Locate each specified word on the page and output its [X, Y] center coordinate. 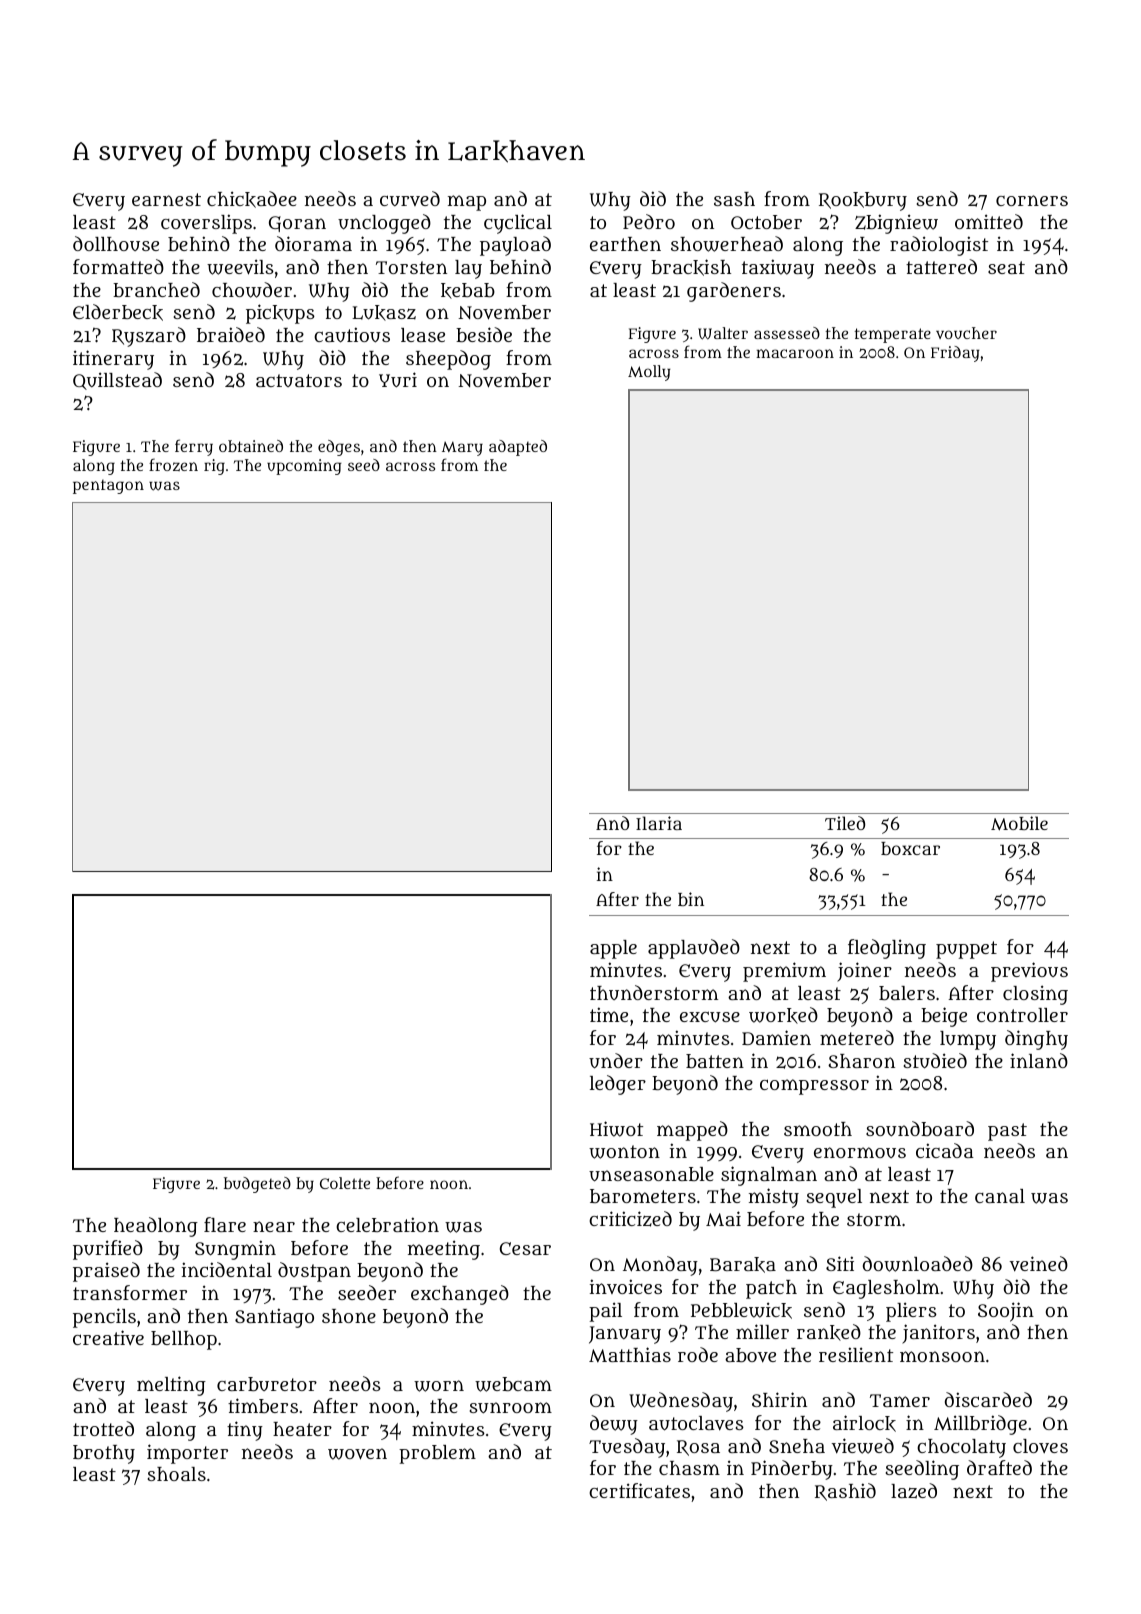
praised [106, 1272]
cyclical [518, 224]
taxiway [778, 269]
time [609, 1014]
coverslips [206, 224]
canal [1000, 1196]
